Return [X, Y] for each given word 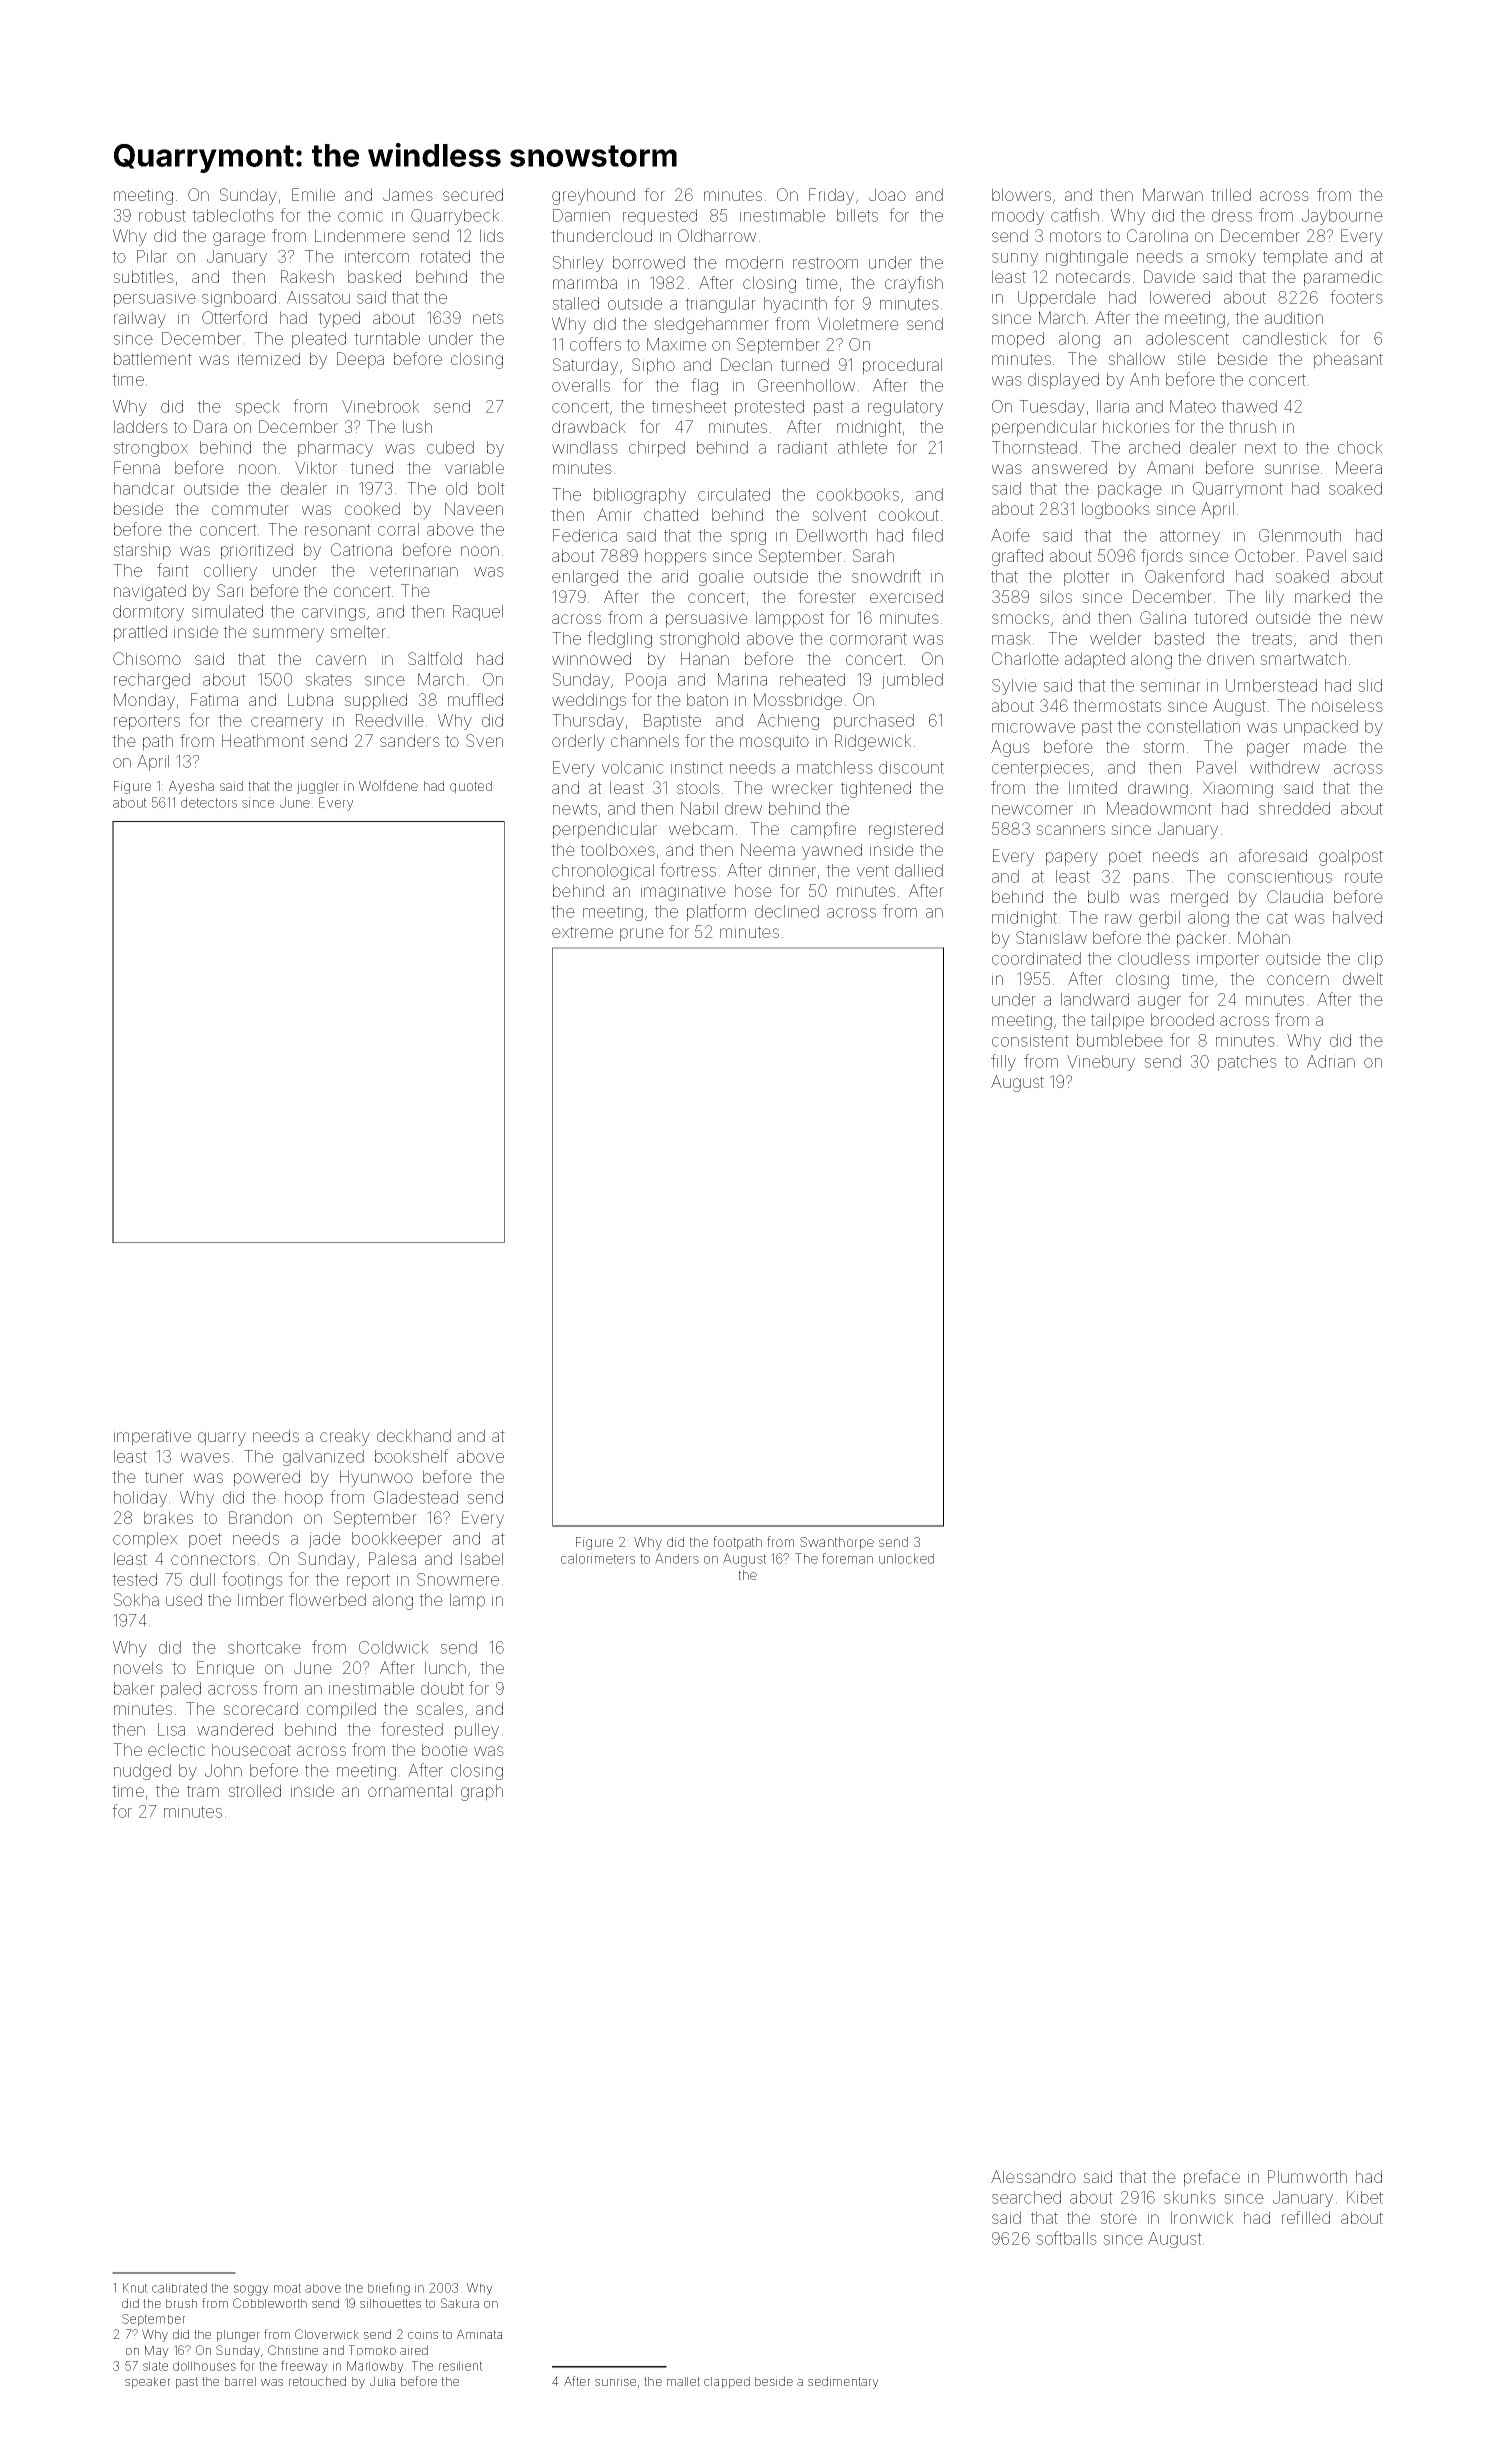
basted [1179, 638]
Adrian [1331, 1061]
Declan [746, 364]
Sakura [460, 2303]
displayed [1063, 381]
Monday [144, 701]
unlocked [906, 1558]
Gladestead [416, 1497]
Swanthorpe [837, 1543]
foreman [847, 1558]
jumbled [912, 681]
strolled [254, 1790]
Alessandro [1033, 2176]
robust [162, 215]
